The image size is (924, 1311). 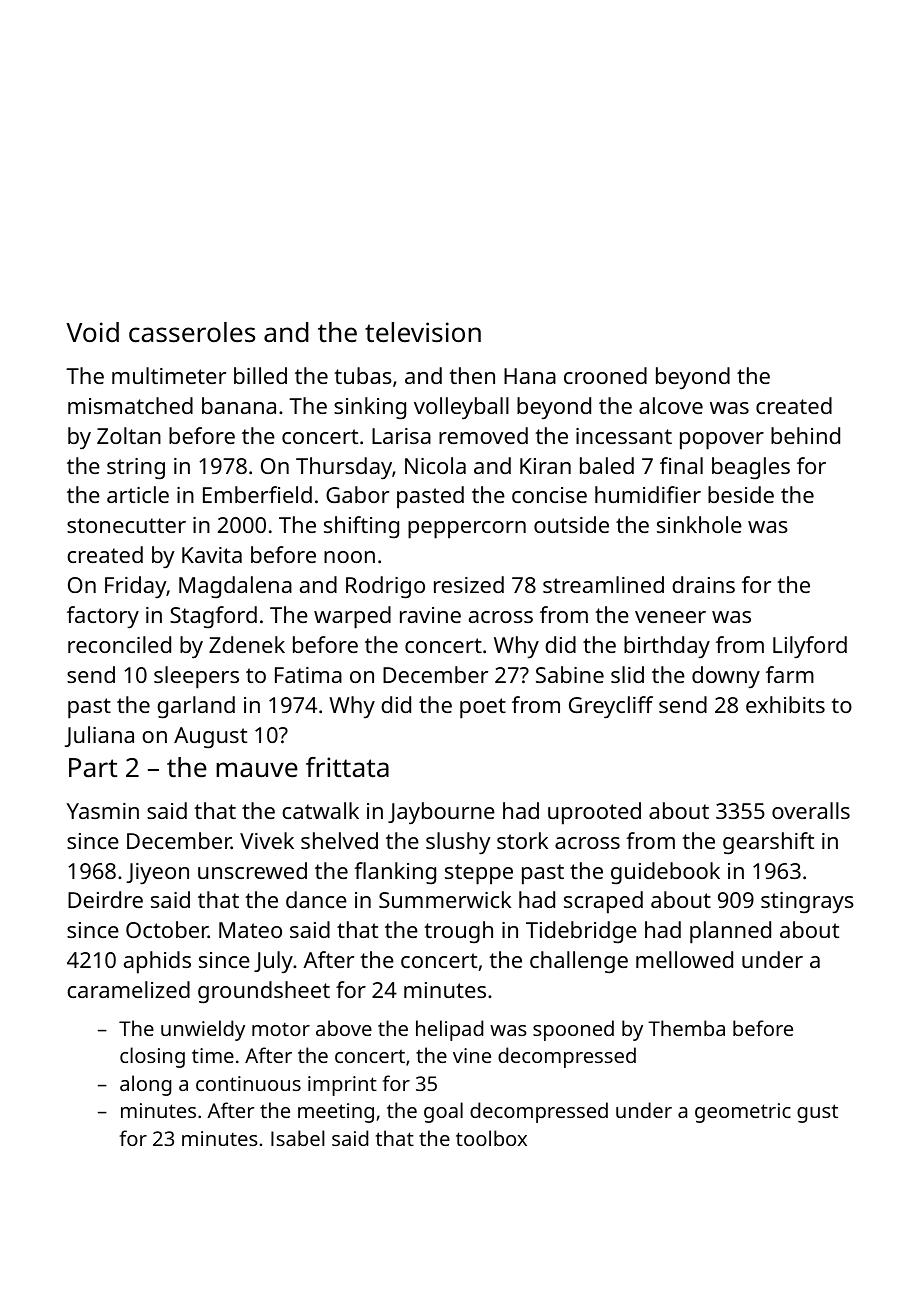 What do you see at coordinates (605, 375) in the screenshot?
I see `crooned` at bounding box center [605, 375].
